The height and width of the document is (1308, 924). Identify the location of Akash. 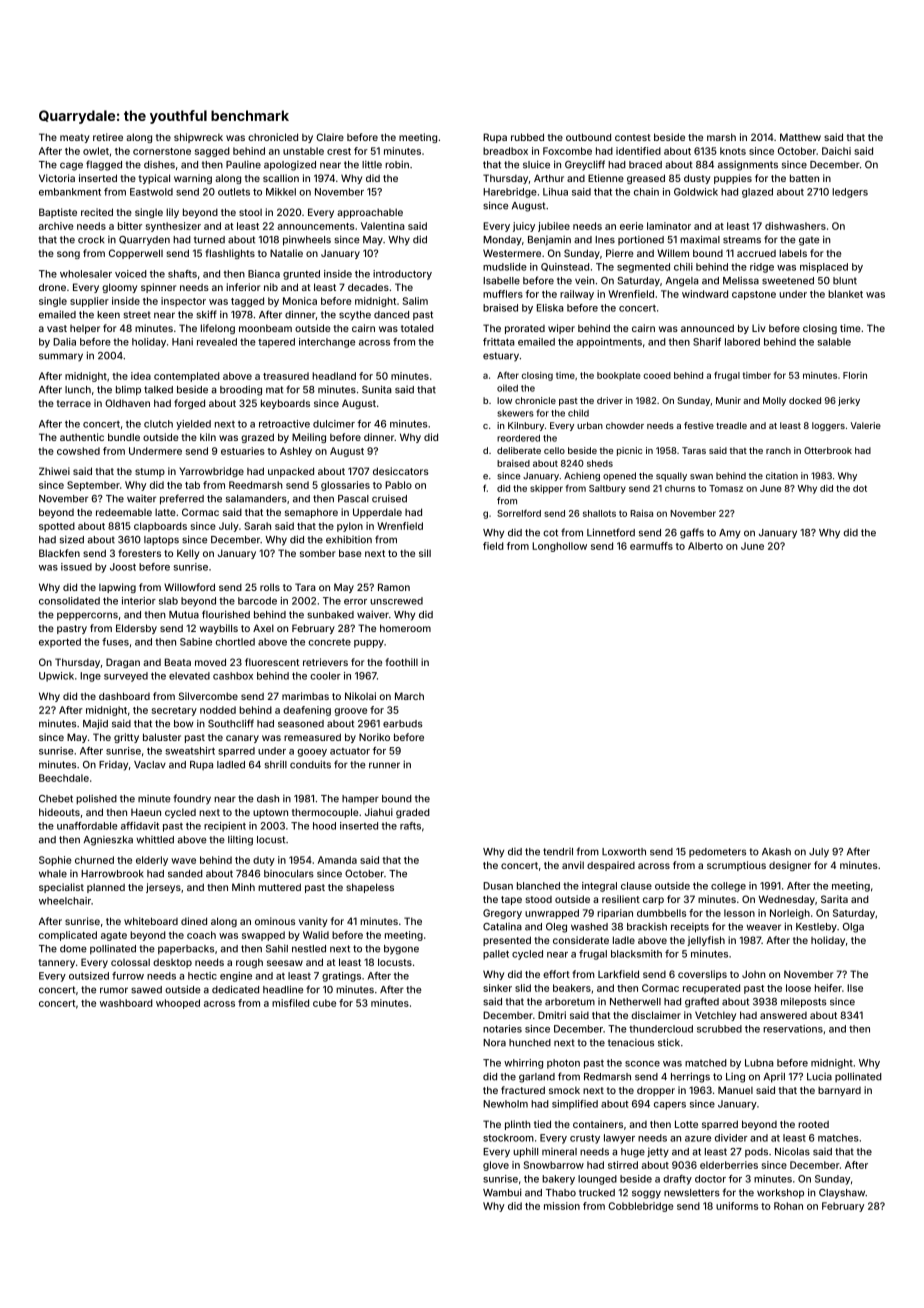
(776, 852).
